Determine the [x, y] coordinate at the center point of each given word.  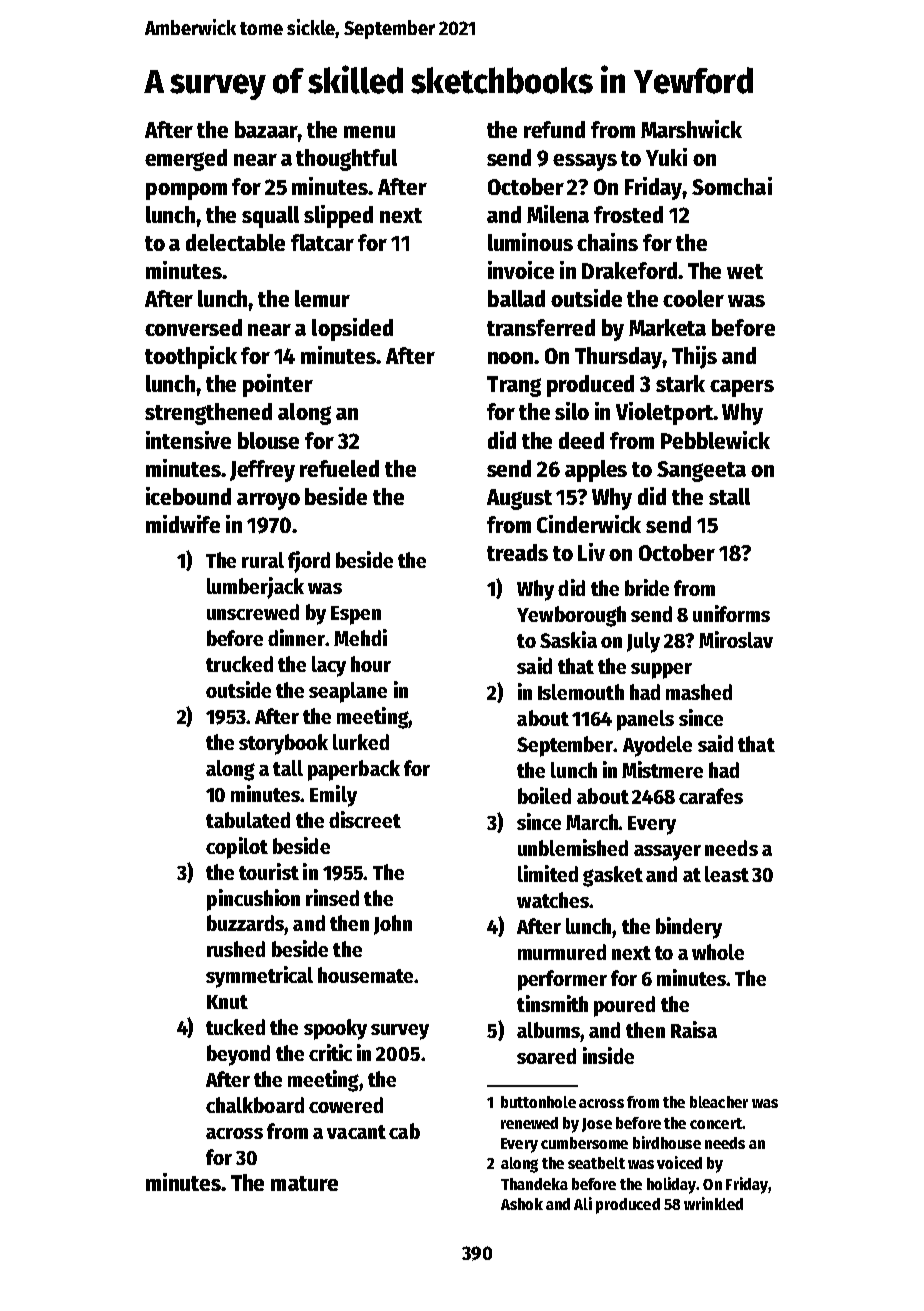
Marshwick [691, 129]
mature [304, 1183]
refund [554, 129]
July [643, 642]
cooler [693, 298]
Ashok [522, 1204]
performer [562, 980]
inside [608, 1055]
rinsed [332, 897]
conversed [193, 327]
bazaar [266, 129]
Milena [558, 214]
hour [371, 664]
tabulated [248, 820]
